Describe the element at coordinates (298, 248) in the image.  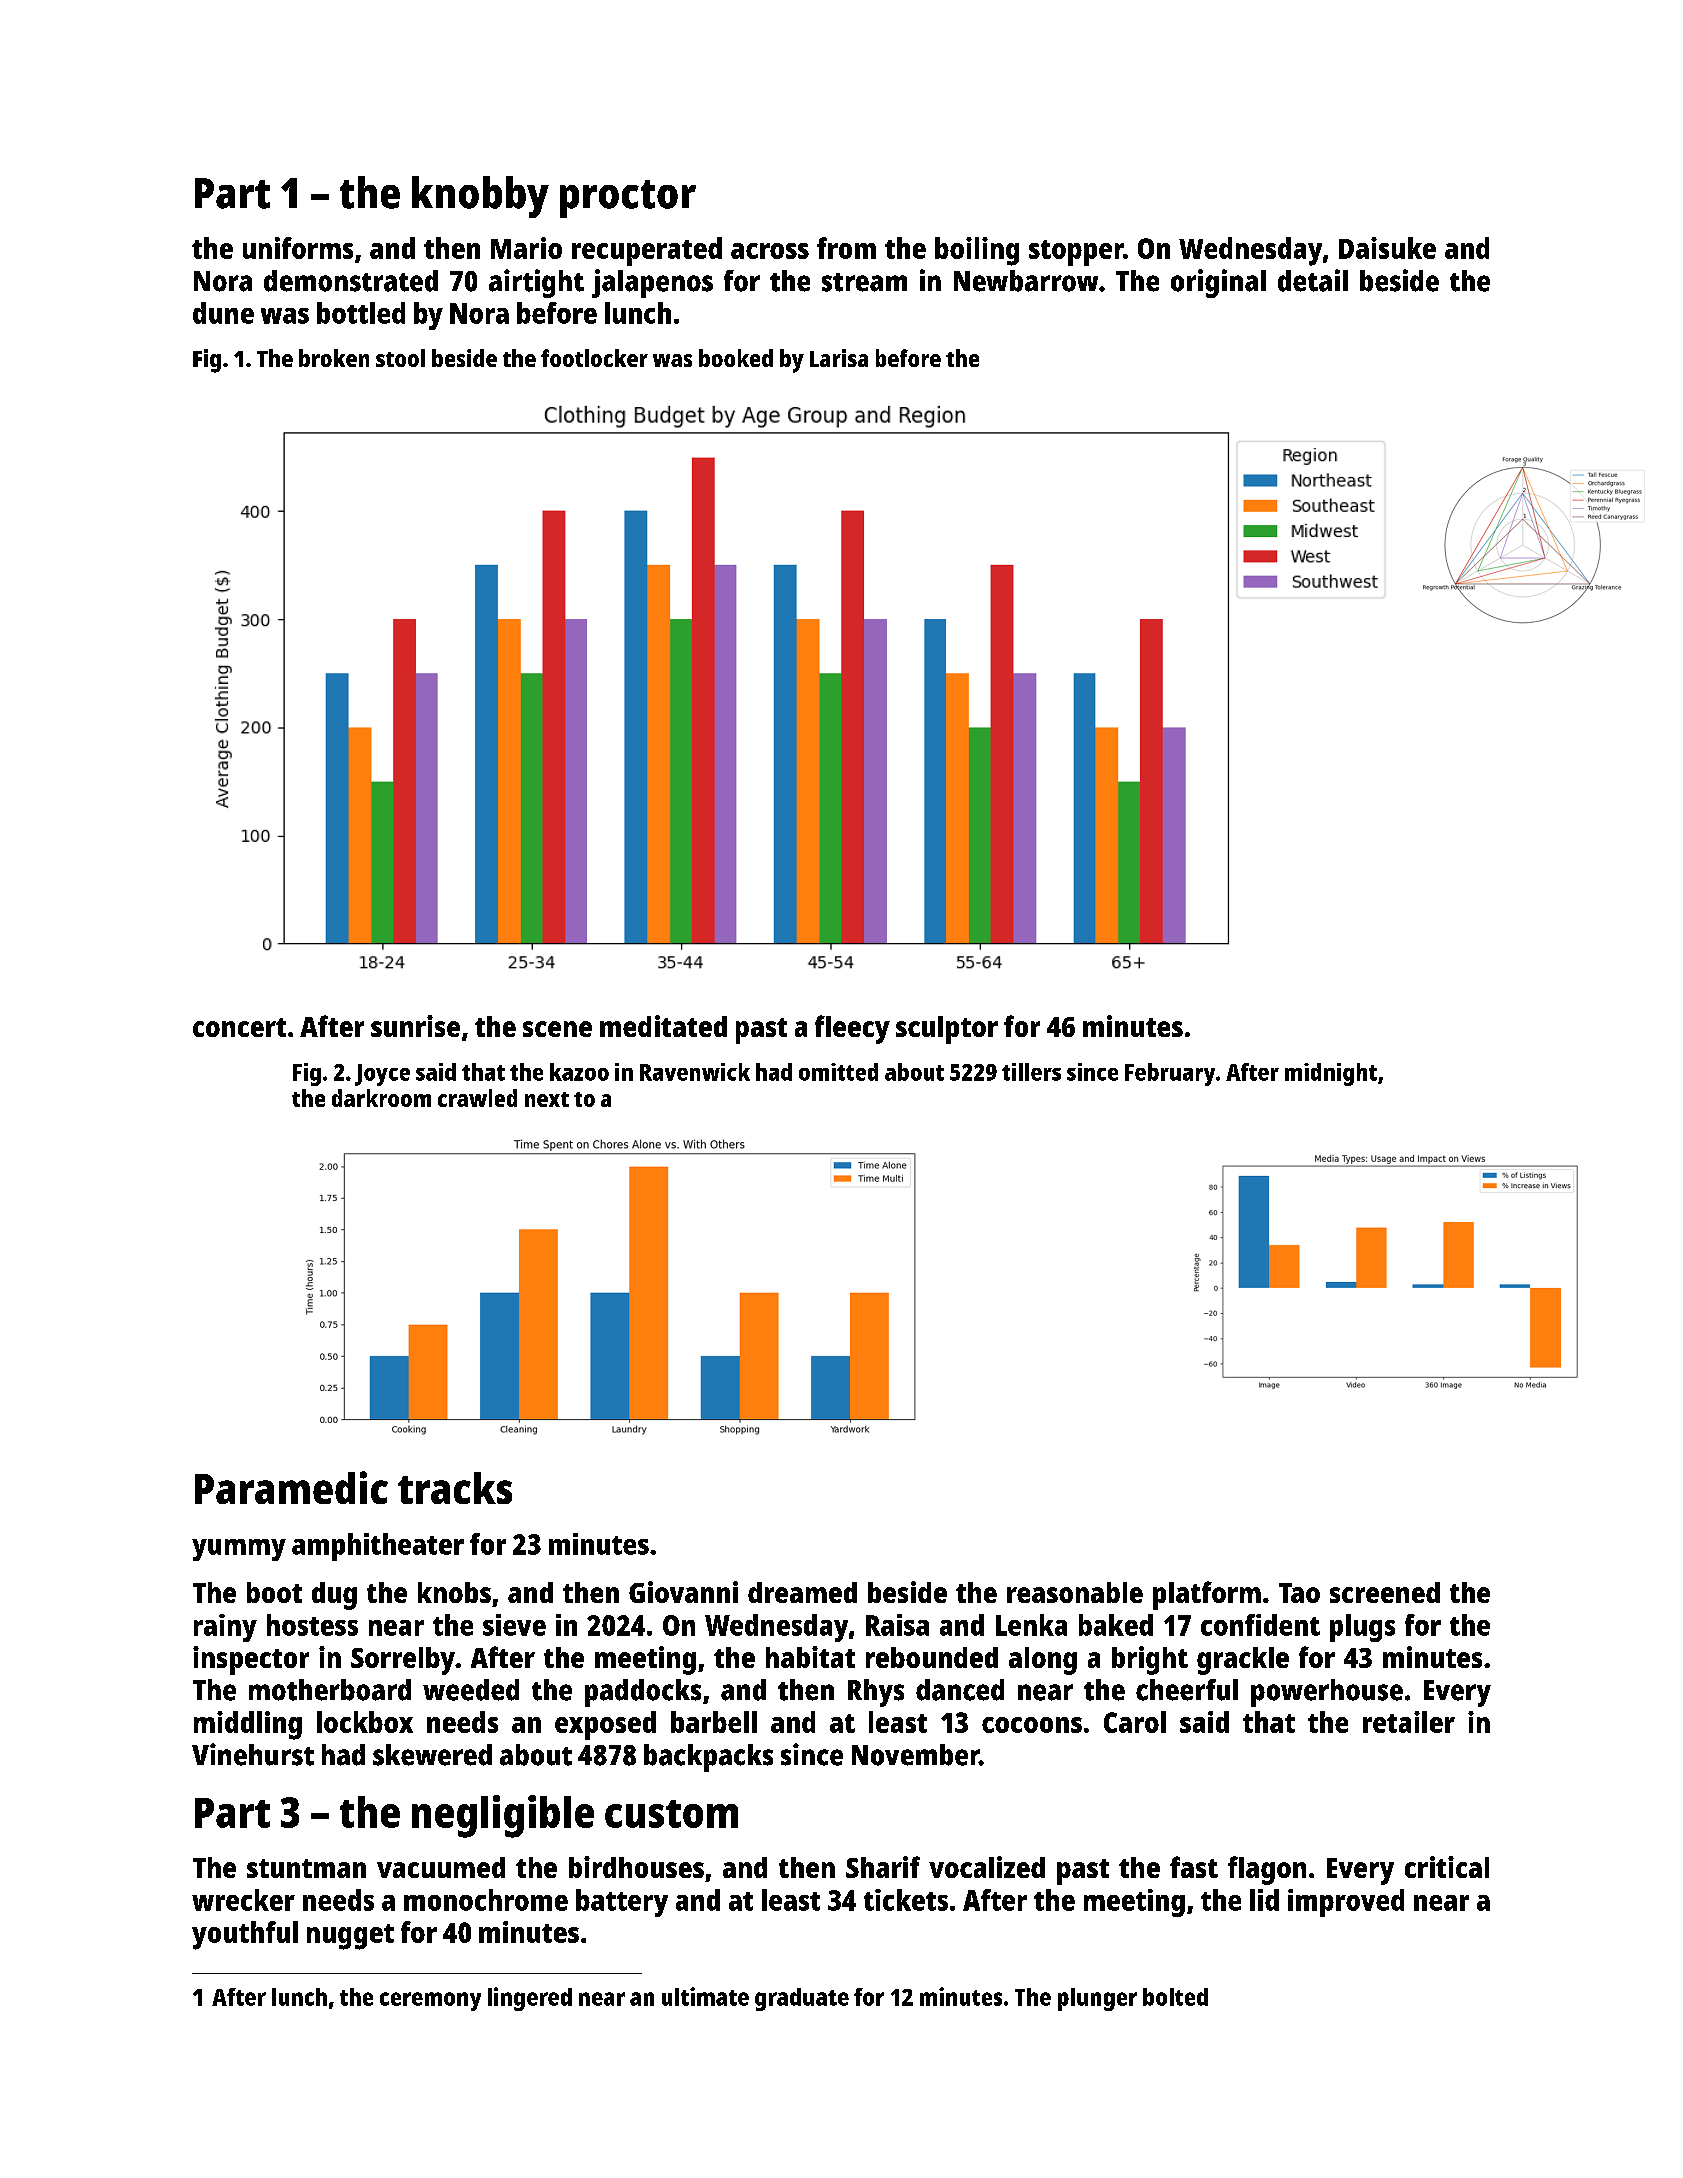
I see `uniforms` at that location.
